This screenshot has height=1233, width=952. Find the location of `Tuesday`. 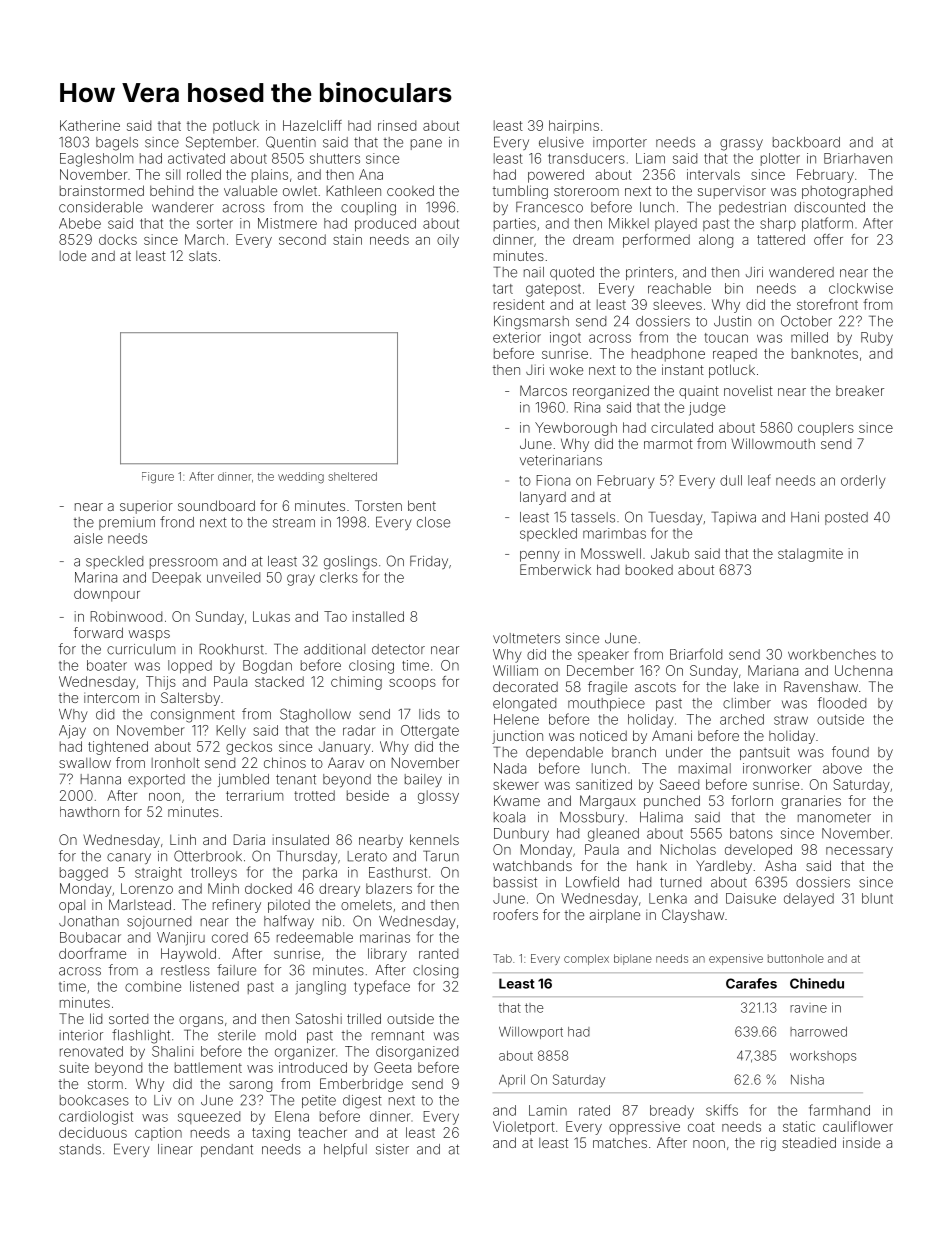

Tuesday is located at coordinates (675, 518).
